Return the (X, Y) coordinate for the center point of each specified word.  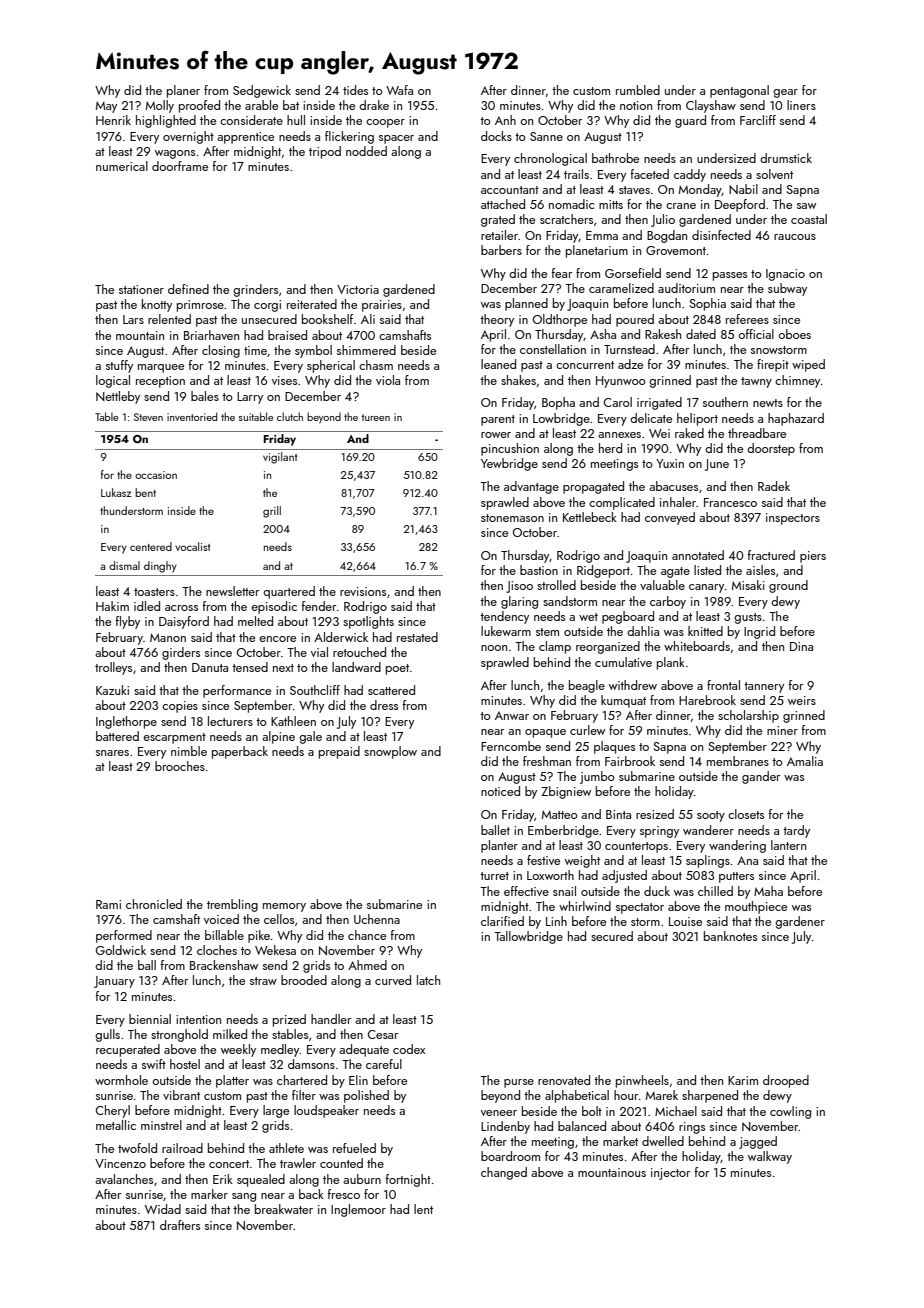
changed (504, 1173)
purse (519, 1083)
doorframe (180, 166)
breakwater (284, 1209)
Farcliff (758, 120)
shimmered (366, 350)
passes (730, 276)
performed (124, 936)
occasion (156, 475)
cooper (385, 123)
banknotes (730, 936)
